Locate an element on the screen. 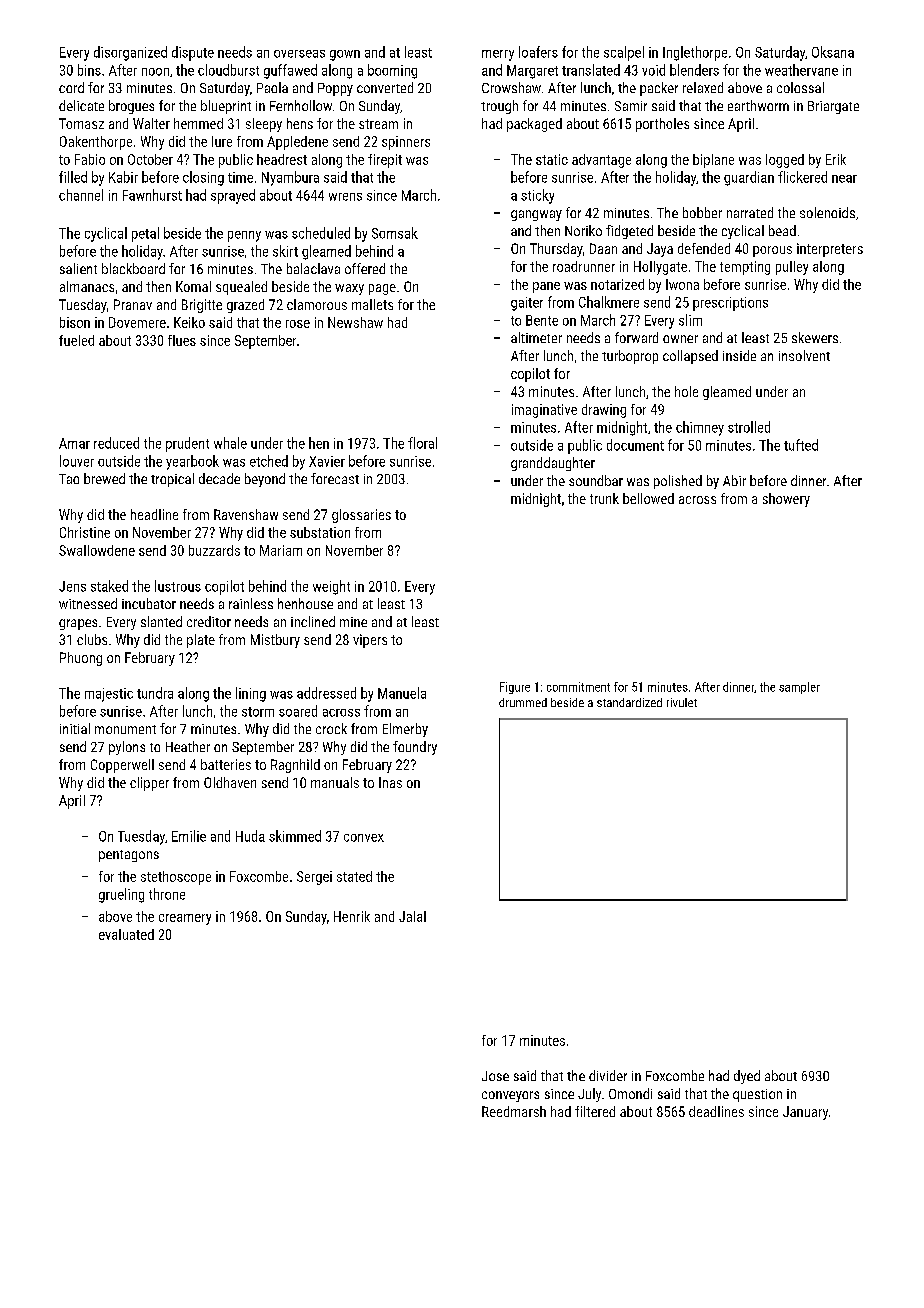 The height and width of the screenshot is (1308, 924). monument is located at coordinates (125, 729).
